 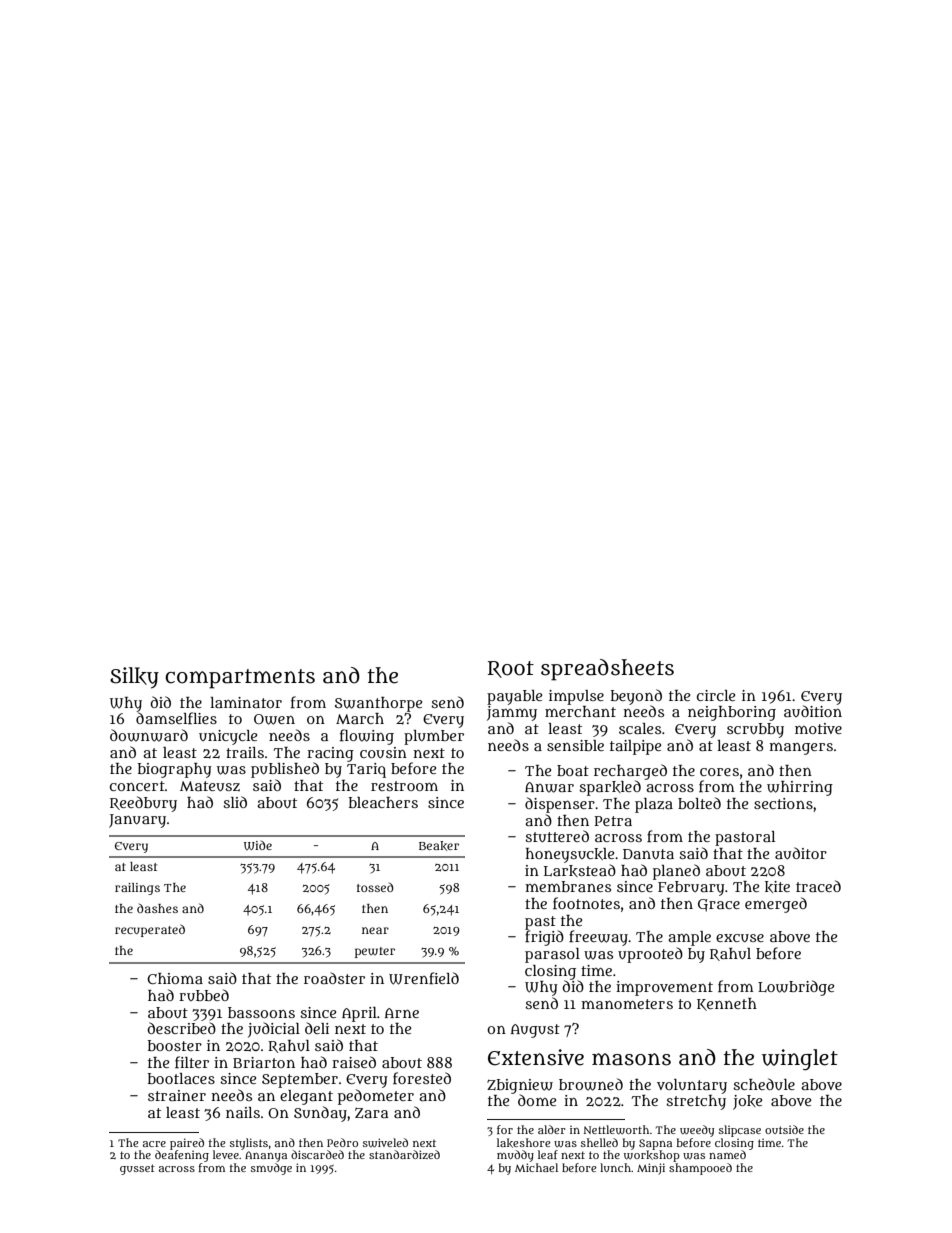 I want to click on Anwar, so click(x=549, y=787).
